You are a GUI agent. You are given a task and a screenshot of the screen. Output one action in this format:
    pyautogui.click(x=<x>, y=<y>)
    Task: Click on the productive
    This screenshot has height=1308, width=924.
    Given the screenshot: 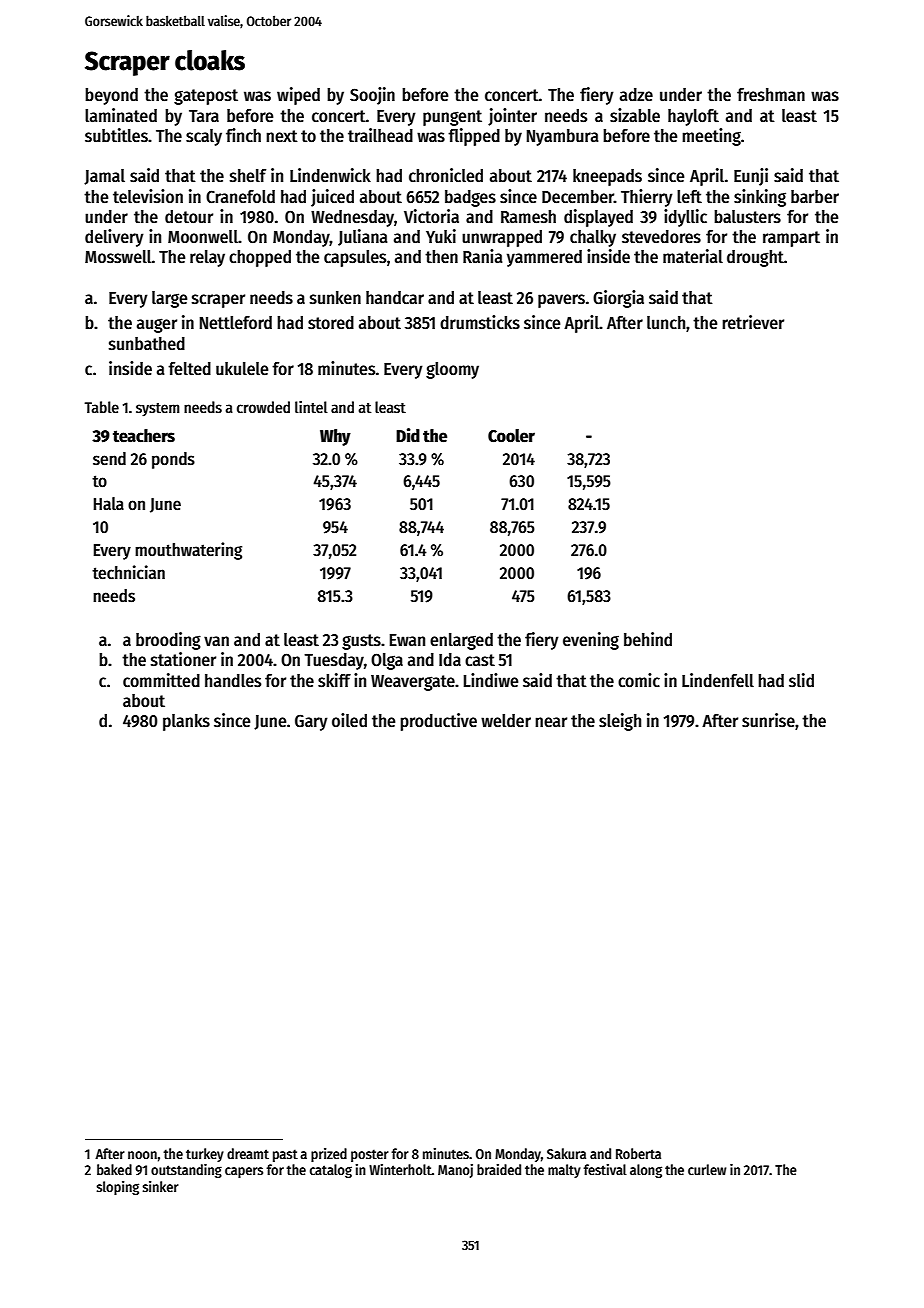 What is the action you would take?
    pyautogui.click(x=438, y=722)
